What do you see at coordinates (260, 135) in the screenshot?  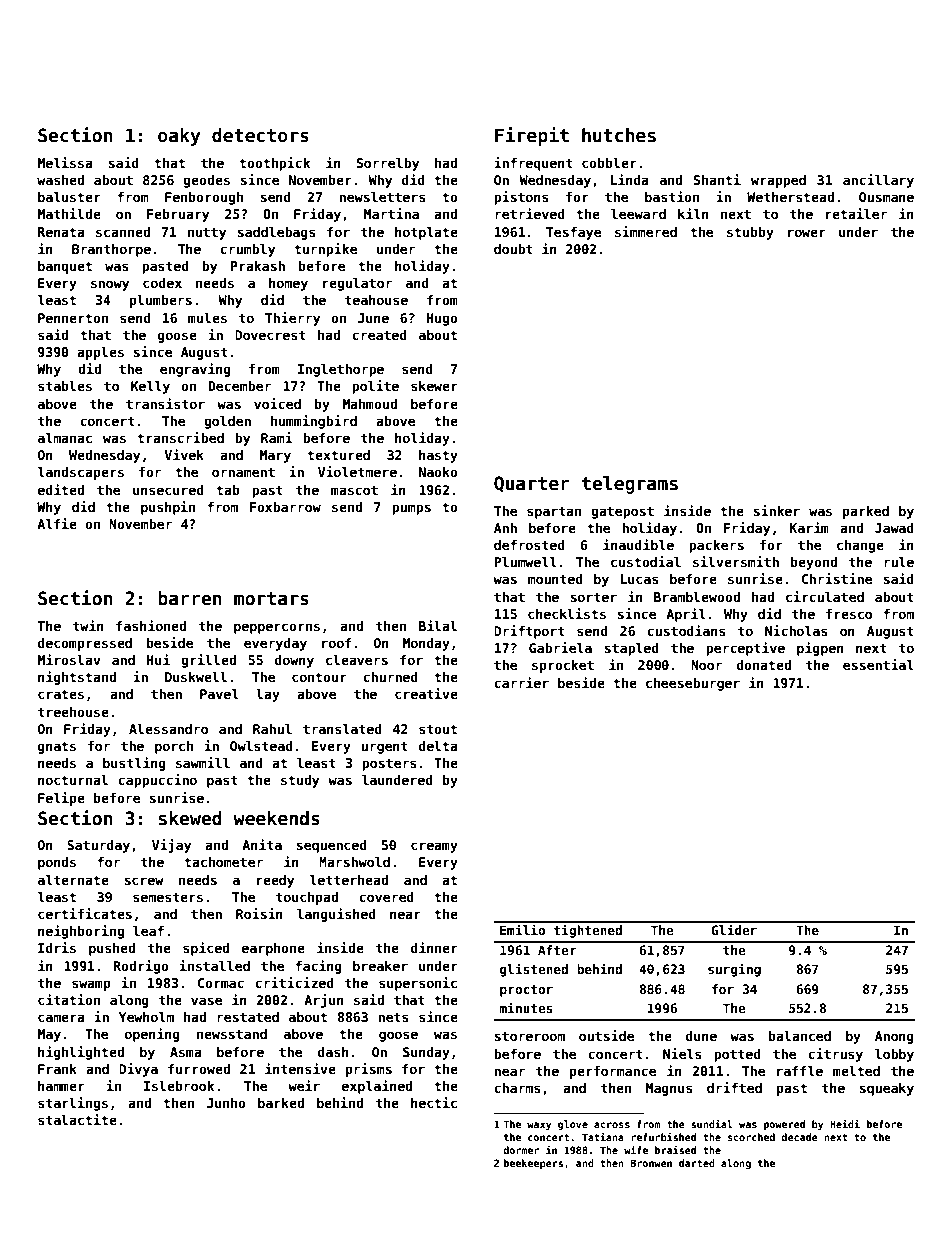 I see `detectors` at bounding box center [260, 135].
